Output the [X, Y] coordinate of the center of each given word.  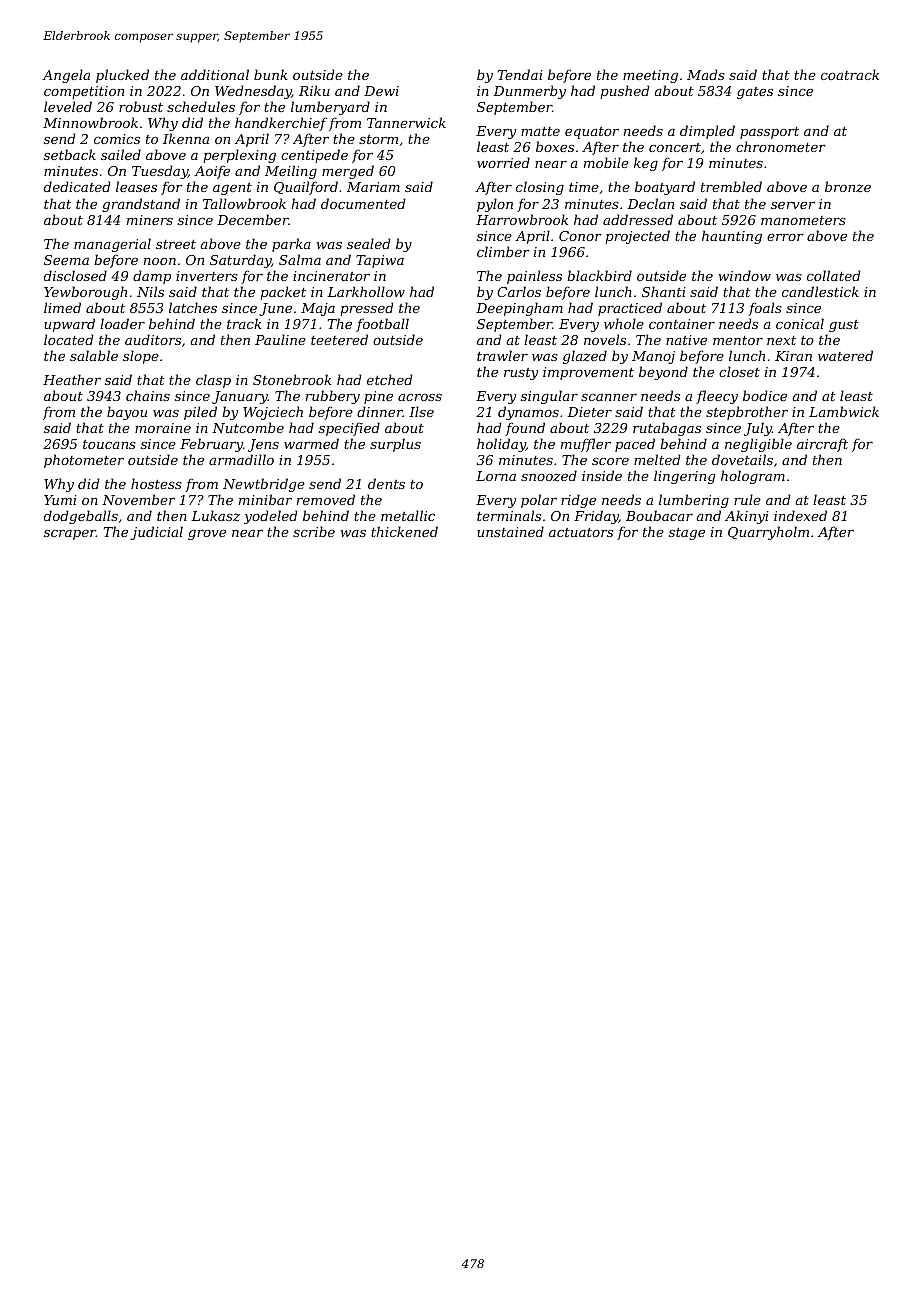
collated [833, 275]
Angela [66, 76]
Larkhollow [366, 291]
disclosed [75, 275]
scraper [70, 535]
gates [755, 93]
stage [687, 534]
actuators [581, 532]
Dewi [381, 91]
